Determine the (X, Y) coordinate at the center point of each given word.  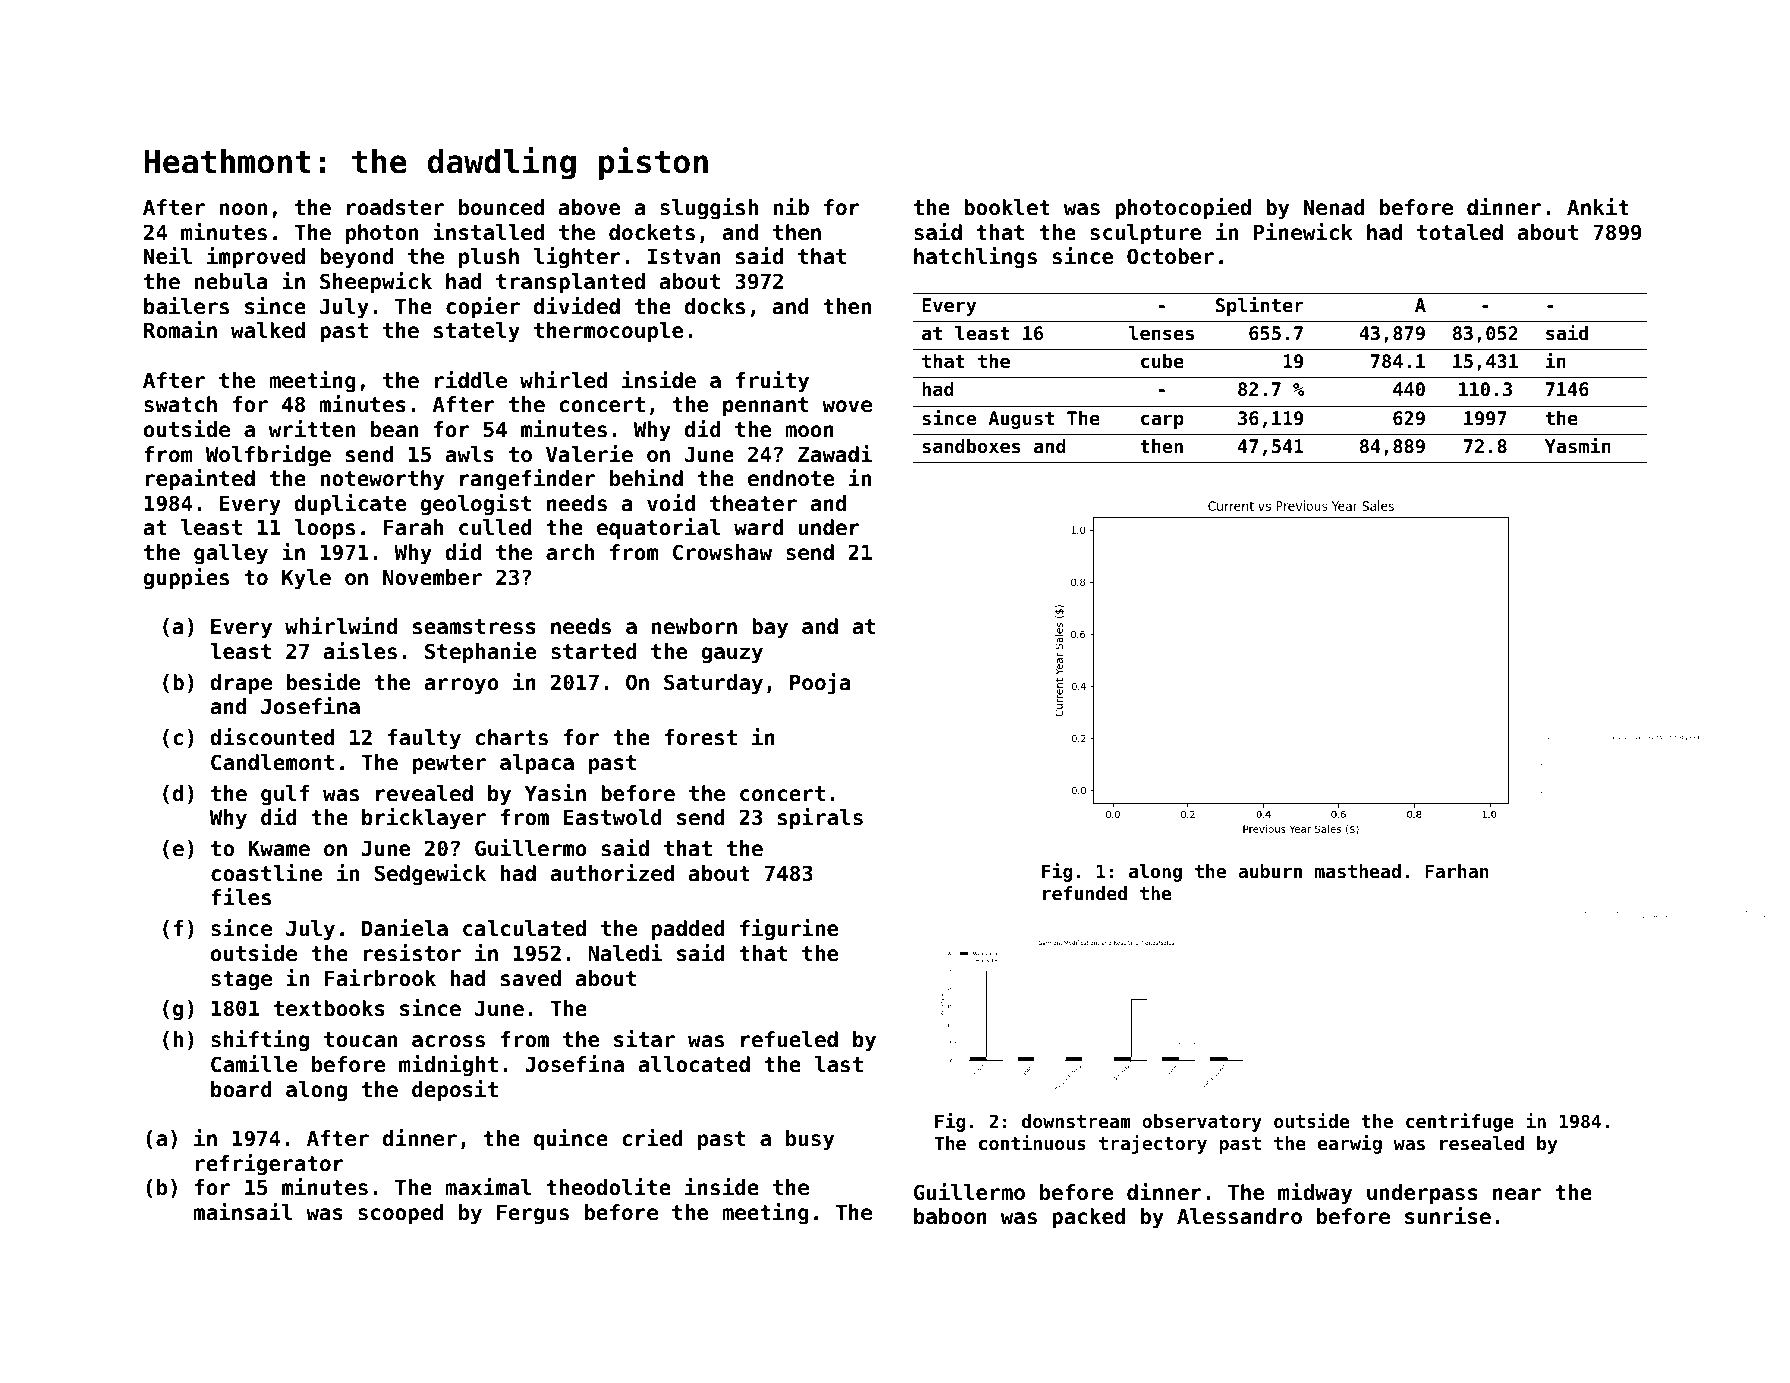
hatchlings (975, 258)
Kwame (279, 849)
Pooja (820, 684)
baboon (950, 1216)
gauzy (732, 655)
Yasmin (1578, 445)
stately (477, 332)
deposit (455, 1091)
